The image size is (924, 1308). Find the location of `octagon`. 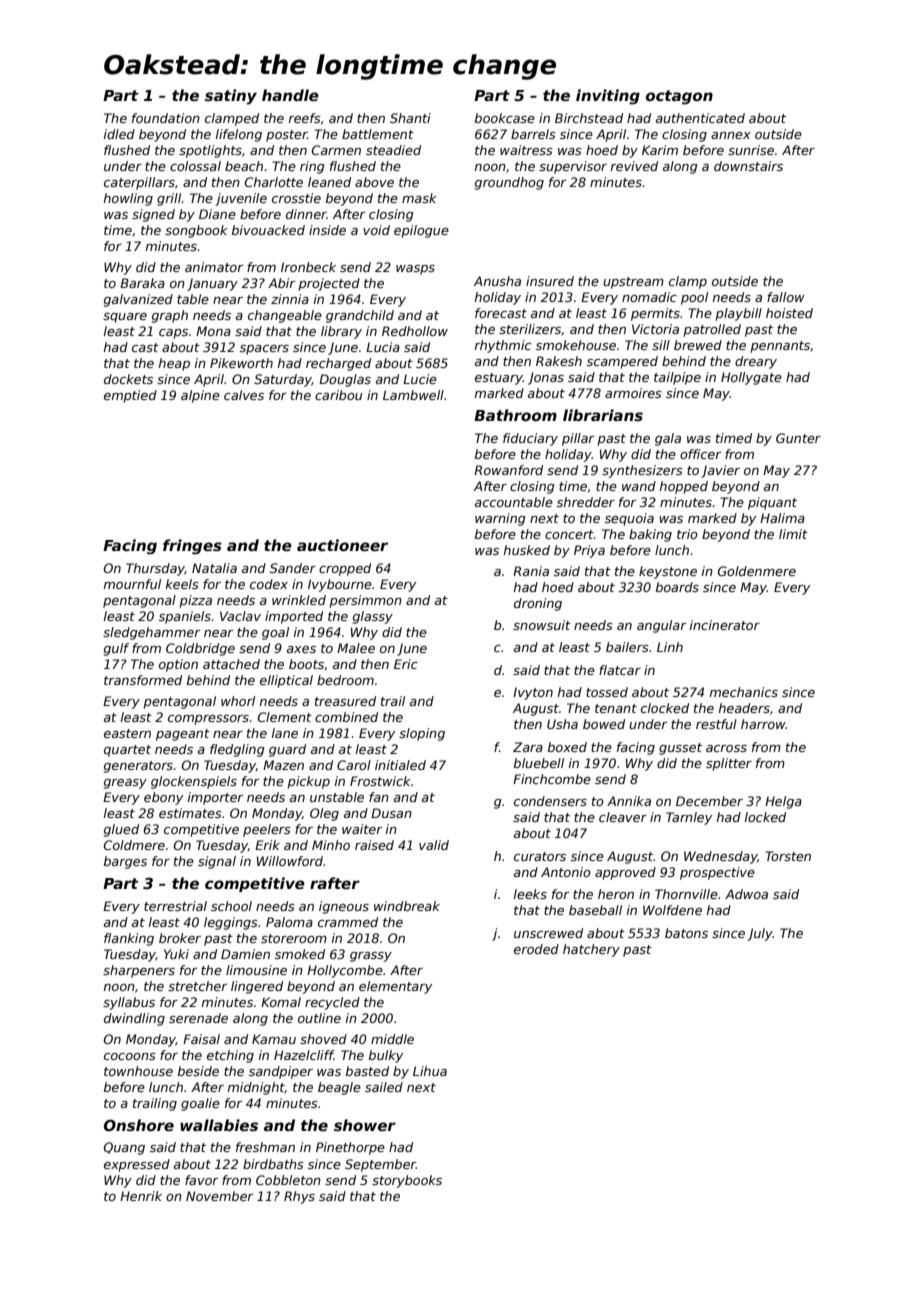

octagon is located at coordinates (679, 97).
